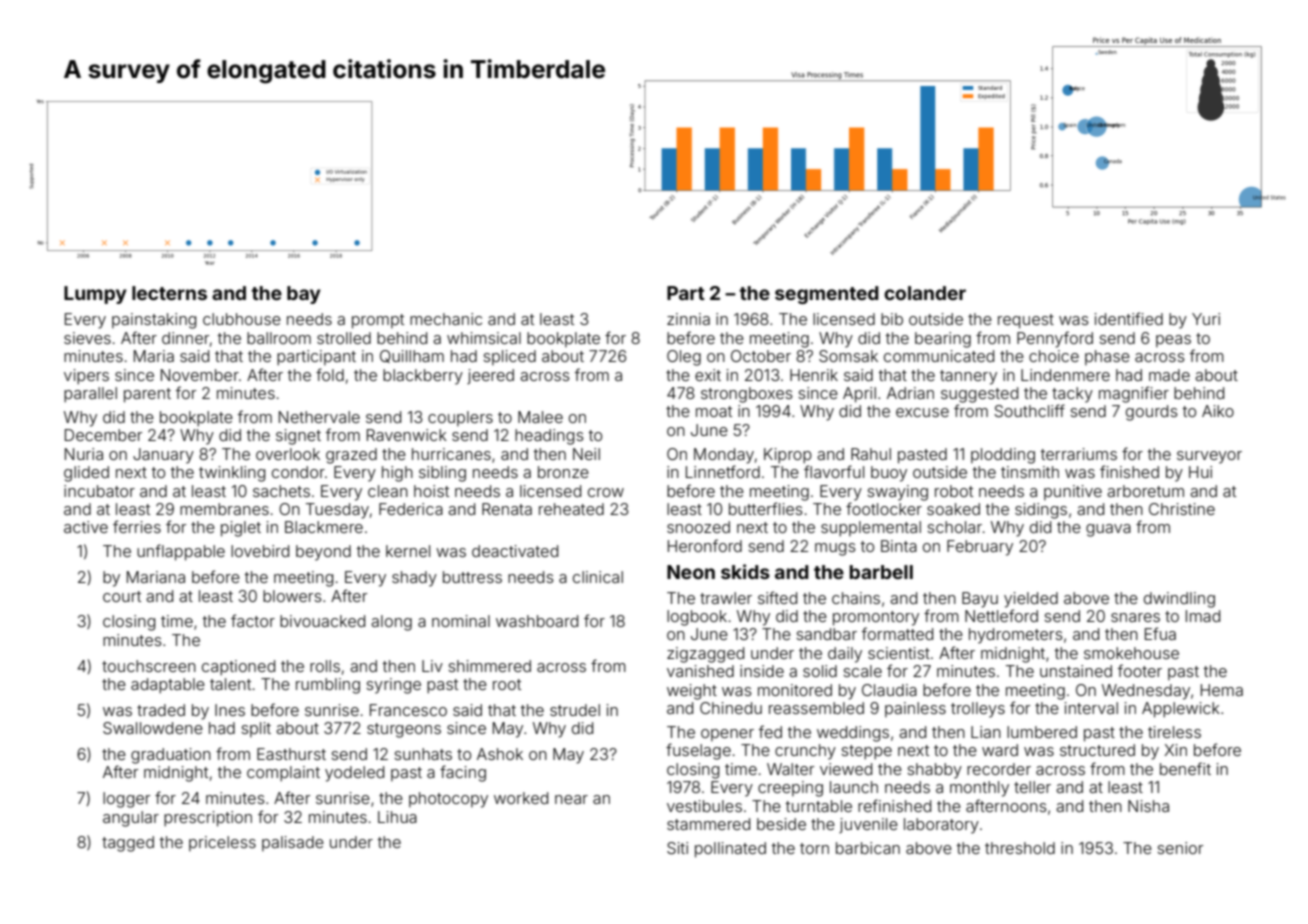 This screenshot has height=924, width=1308. Describe the element at coordinates (848, 356) in the screenshot. I see `Somsak` at that location.
